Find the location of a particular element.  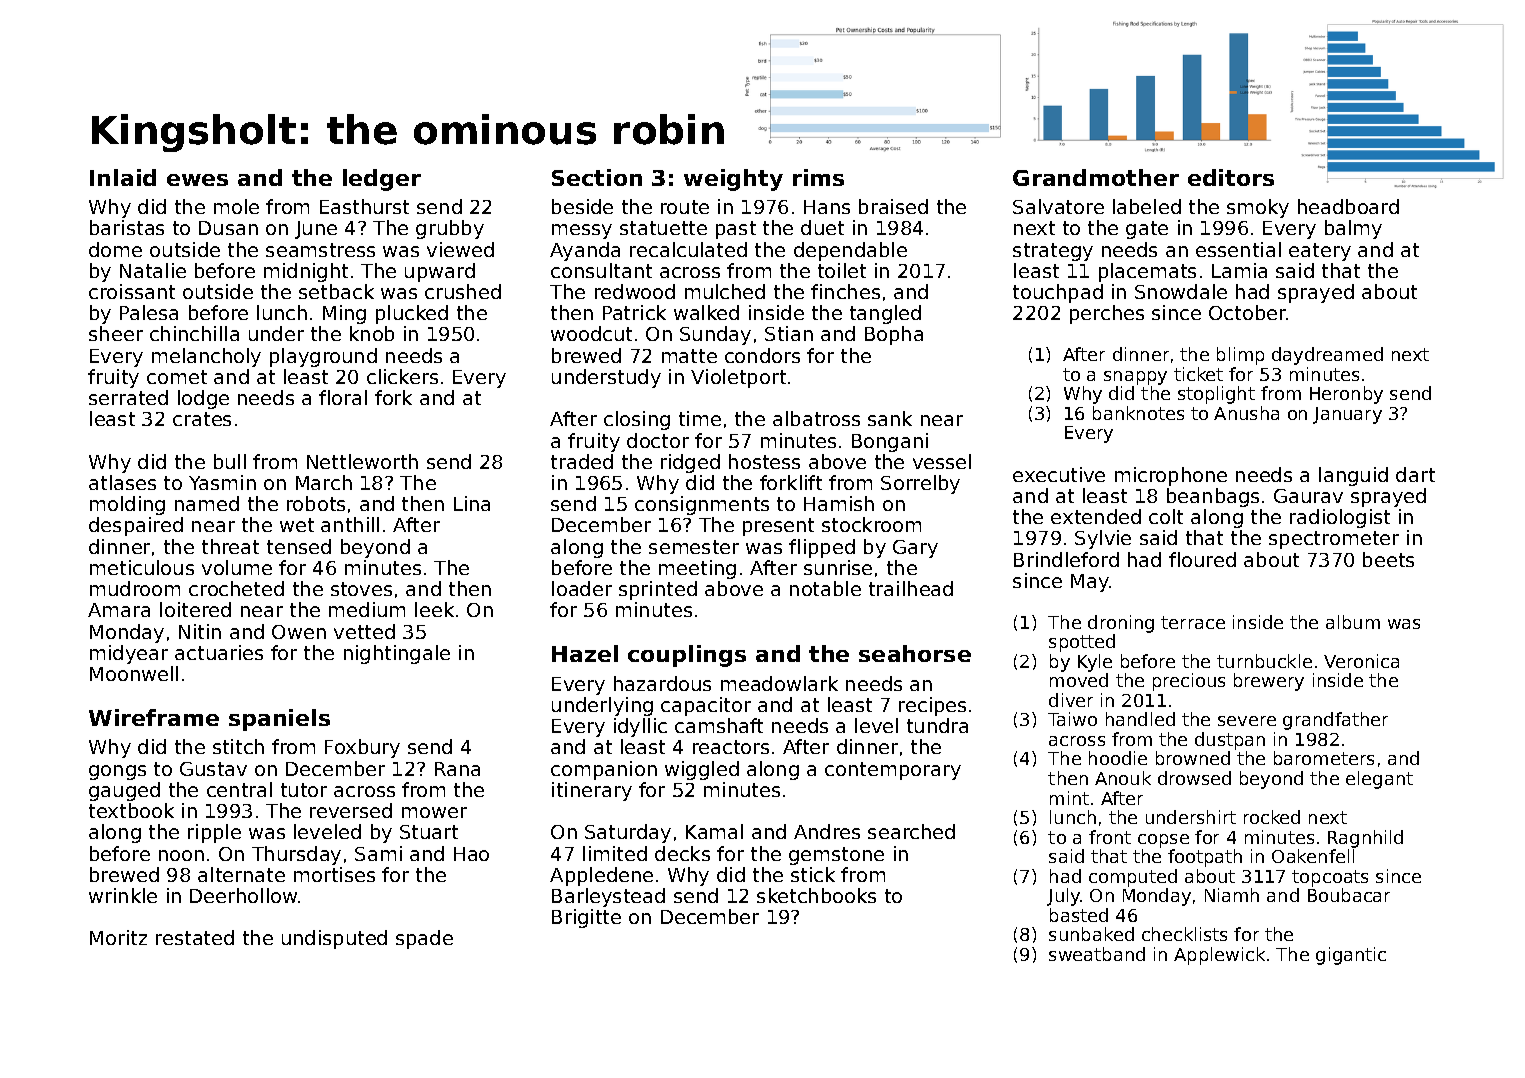

Sami is located at coordinates (378, 853).
